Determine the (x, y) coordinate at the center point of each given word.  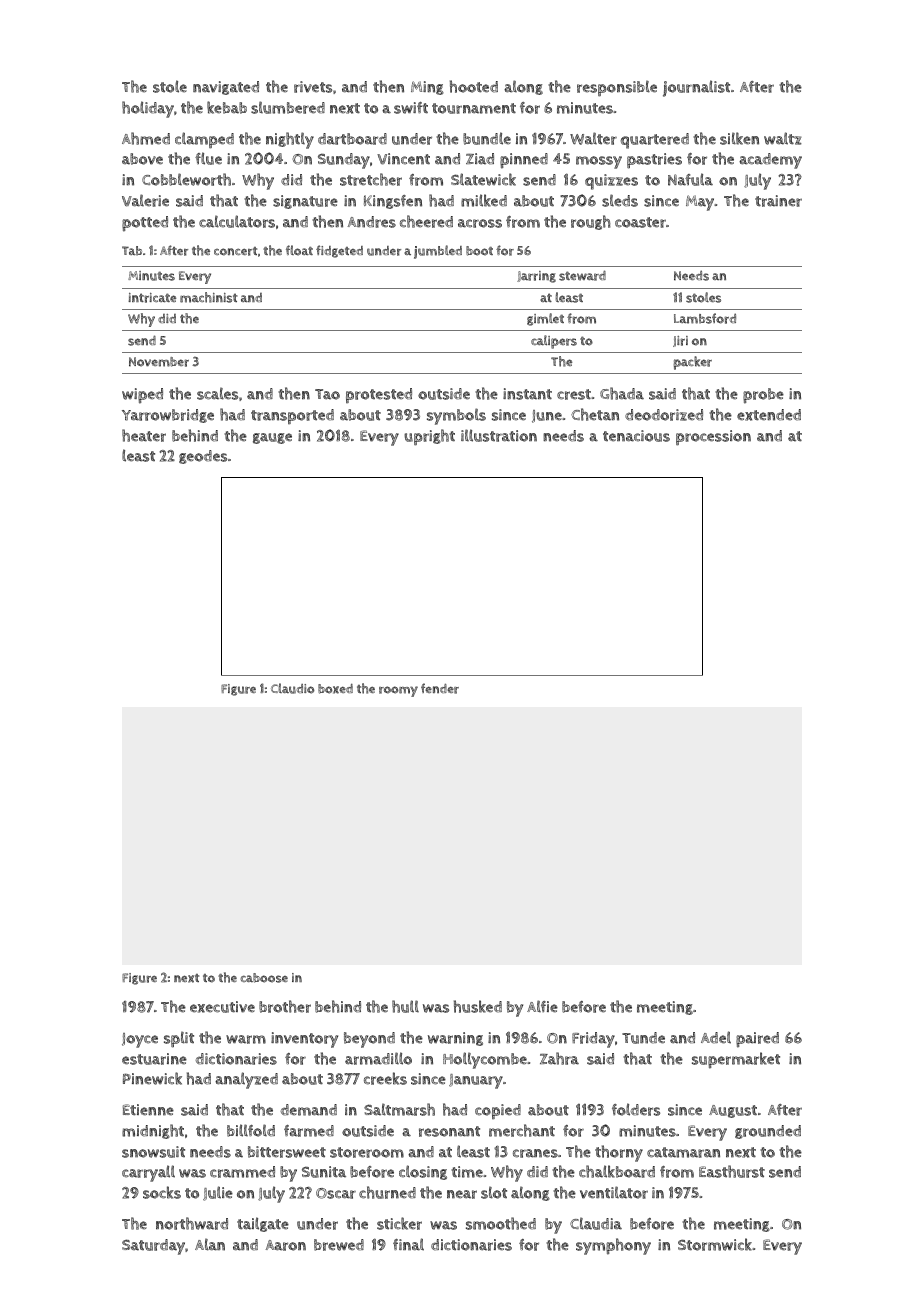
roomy (398, 691)
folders (636, 1109)
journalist (696, 88)
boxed (335, 689)
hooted (474, 86)
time (467, 1172)
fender (440, 688)
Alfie (542, 1006)
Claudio (292, 688)
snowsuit (153, 1152)
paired (757, 1040)
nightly (290, 140)
